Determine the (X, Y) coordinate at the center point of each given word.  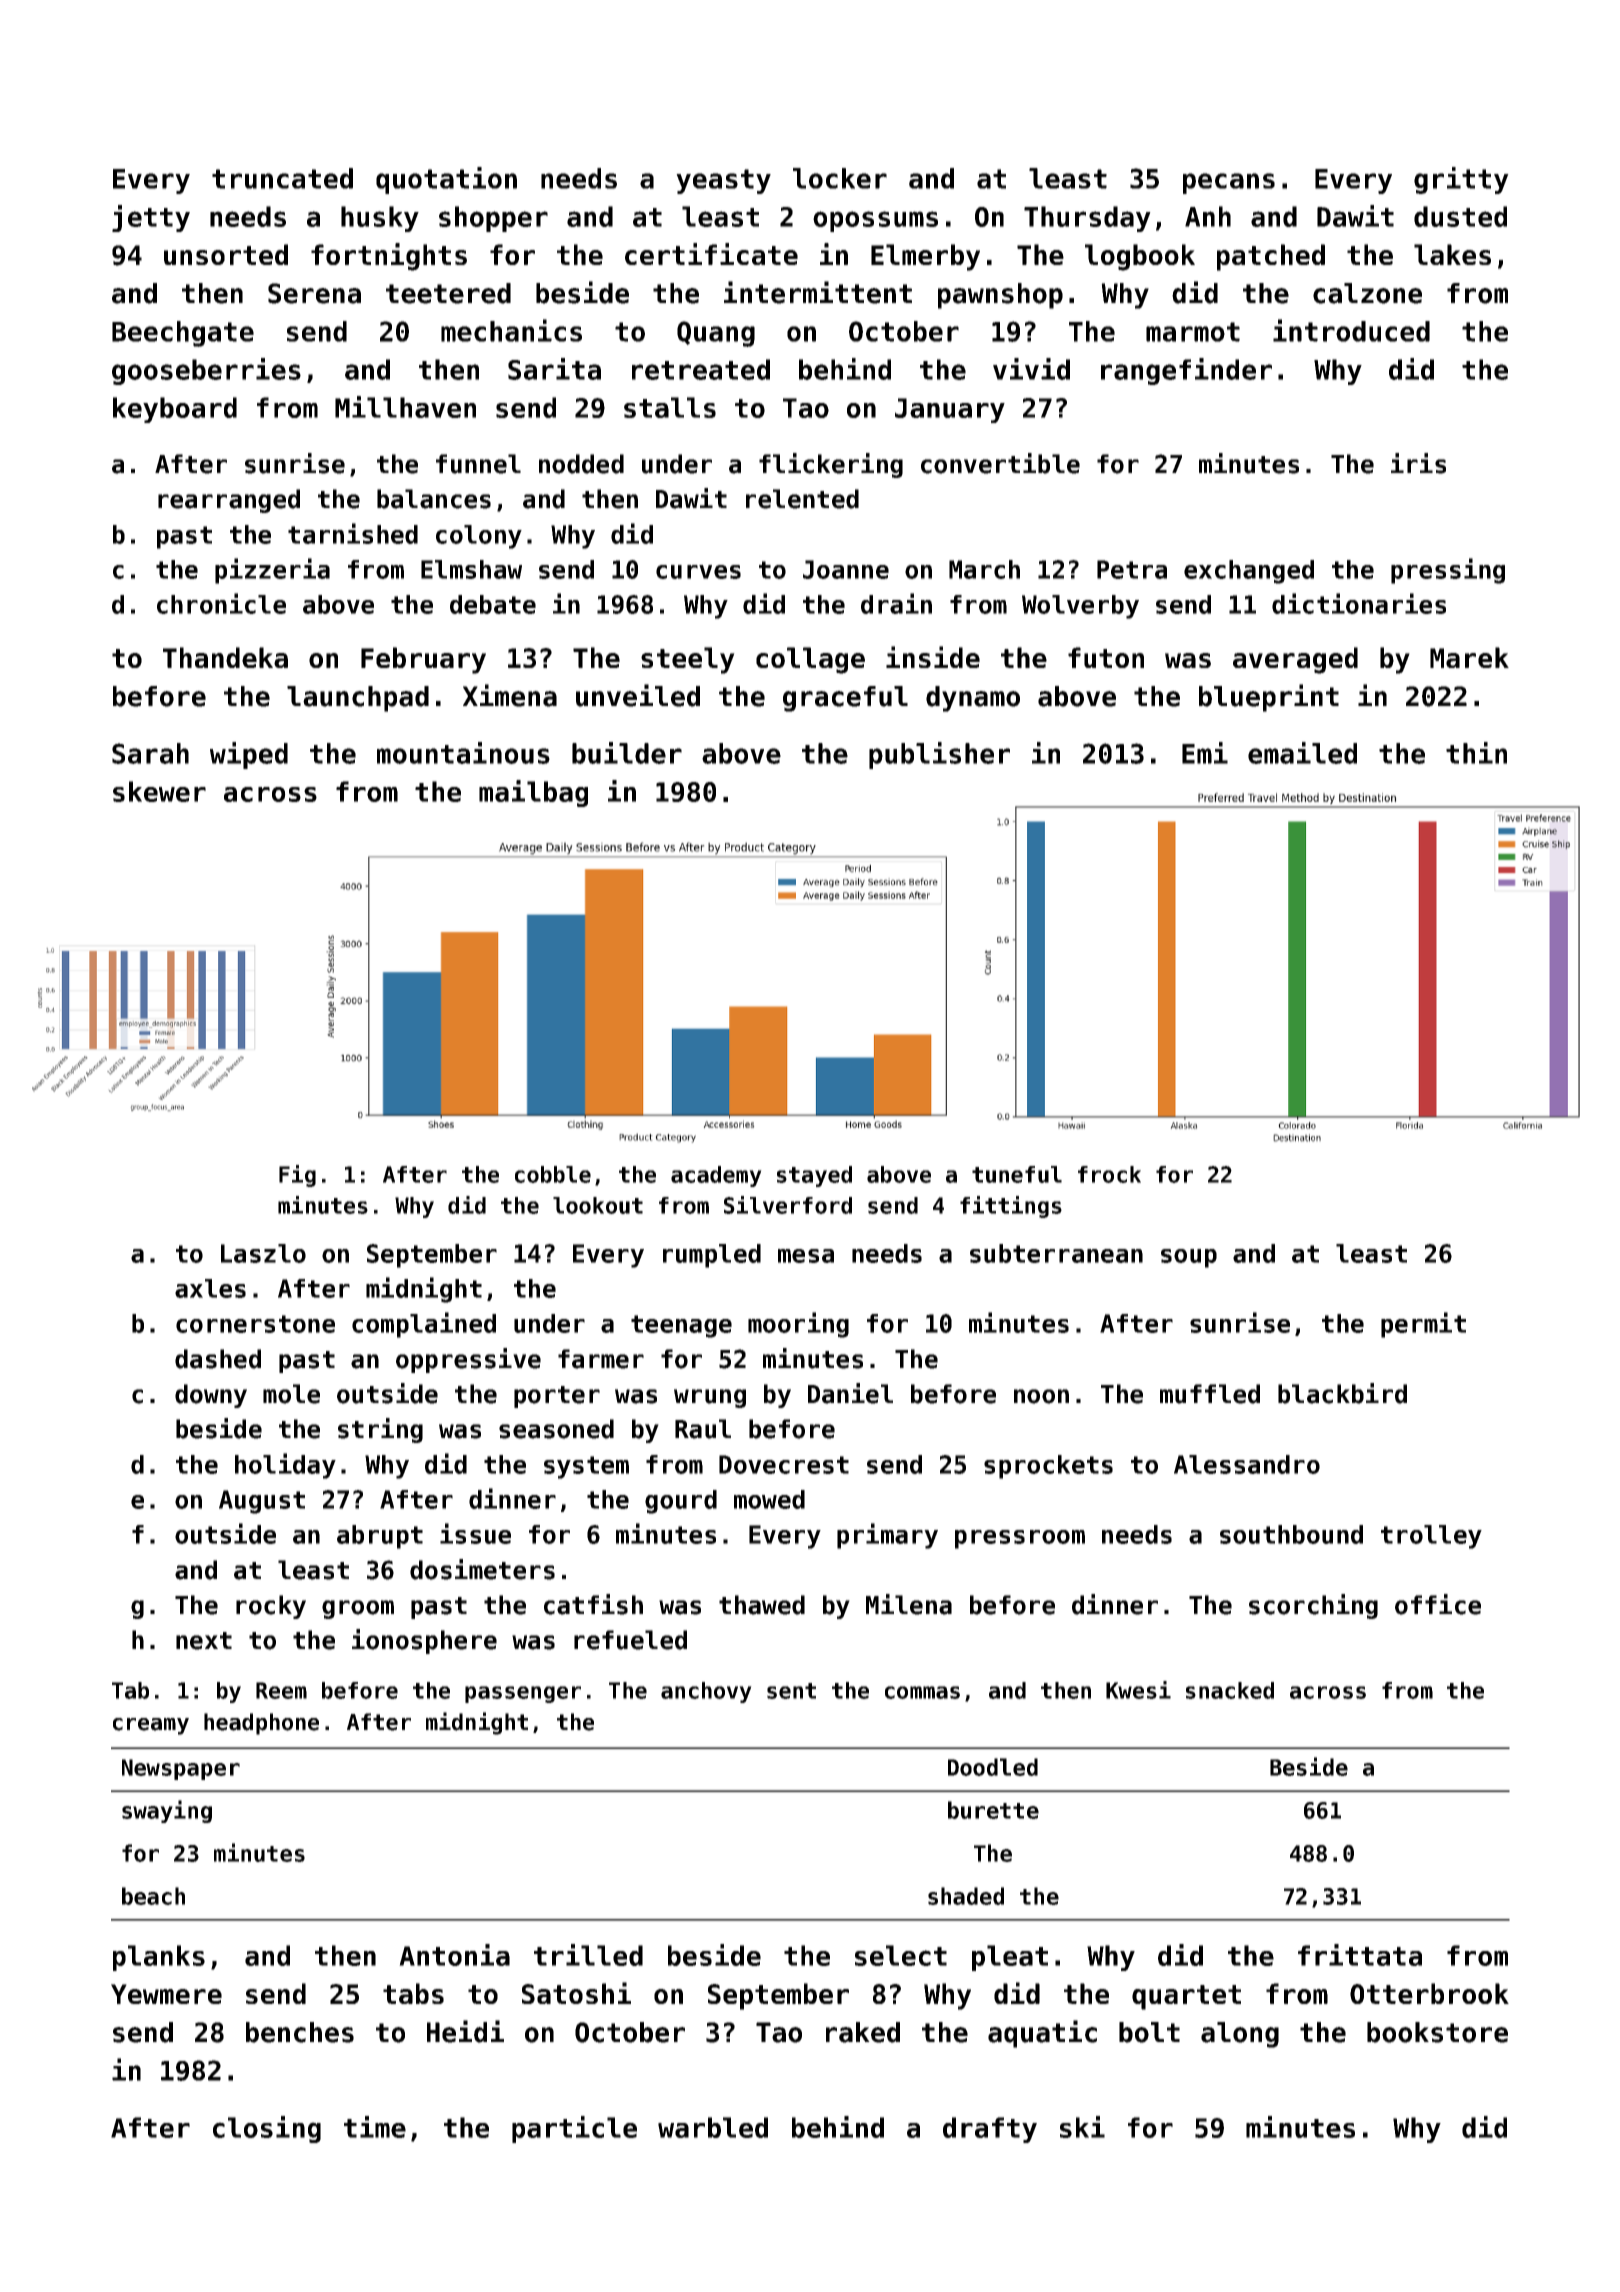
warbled (713, 2127)
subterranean (1056, 1253)
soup (1189, 1258)
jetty (151, 218)
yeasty (723, 181)
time (375, 2127)
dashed (218, 1359)
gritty (1461, 180)
